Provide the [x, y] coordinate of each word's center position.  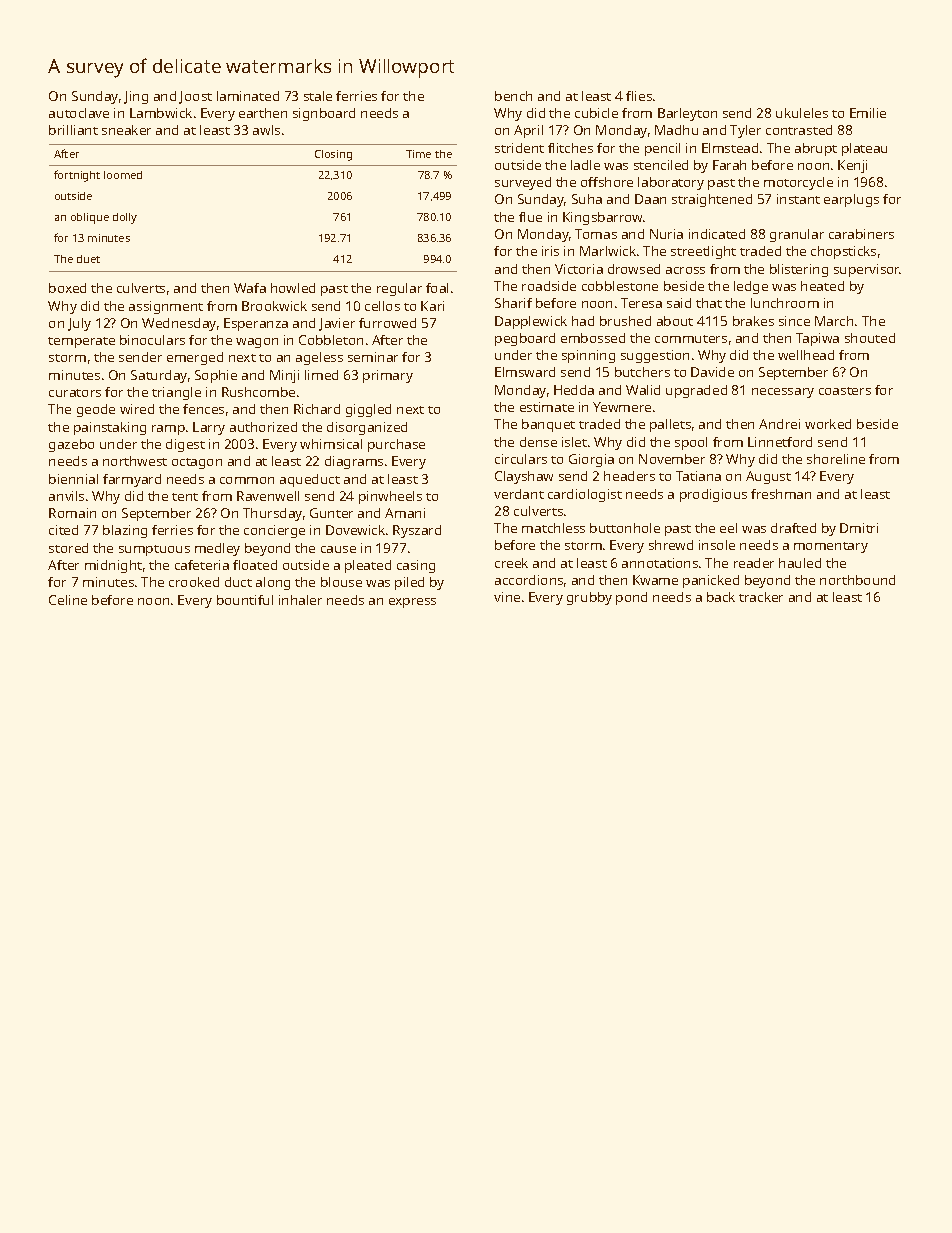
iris [550, 251]
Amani [405, 513]
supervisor [867, 270]
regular [399, 289]
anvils [66, 496]
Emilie [868, 113]
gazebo [71, 445]
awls [266, 130]
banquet [548, 425]
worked [828, 424]
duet [88, 259]
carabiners [861, 234]
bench [513, 96]
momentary [831, 547]
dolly [125, 218]
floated [255, 565]
